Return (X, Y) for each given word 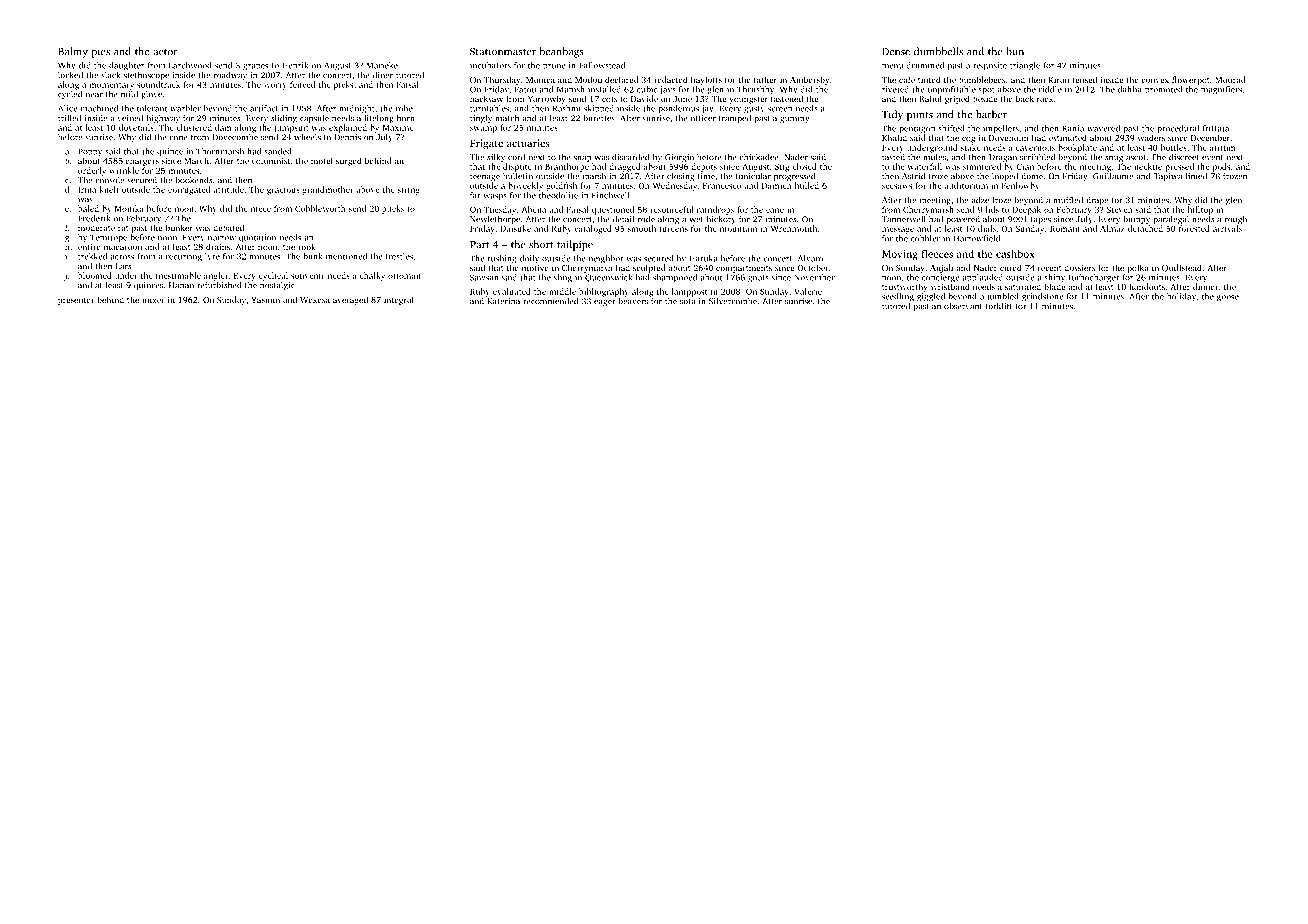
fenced (302, 84)
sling (563, 278)
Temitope (108, 238)
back (1025, 98)
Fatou (525, 89)
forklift (999, 306)
